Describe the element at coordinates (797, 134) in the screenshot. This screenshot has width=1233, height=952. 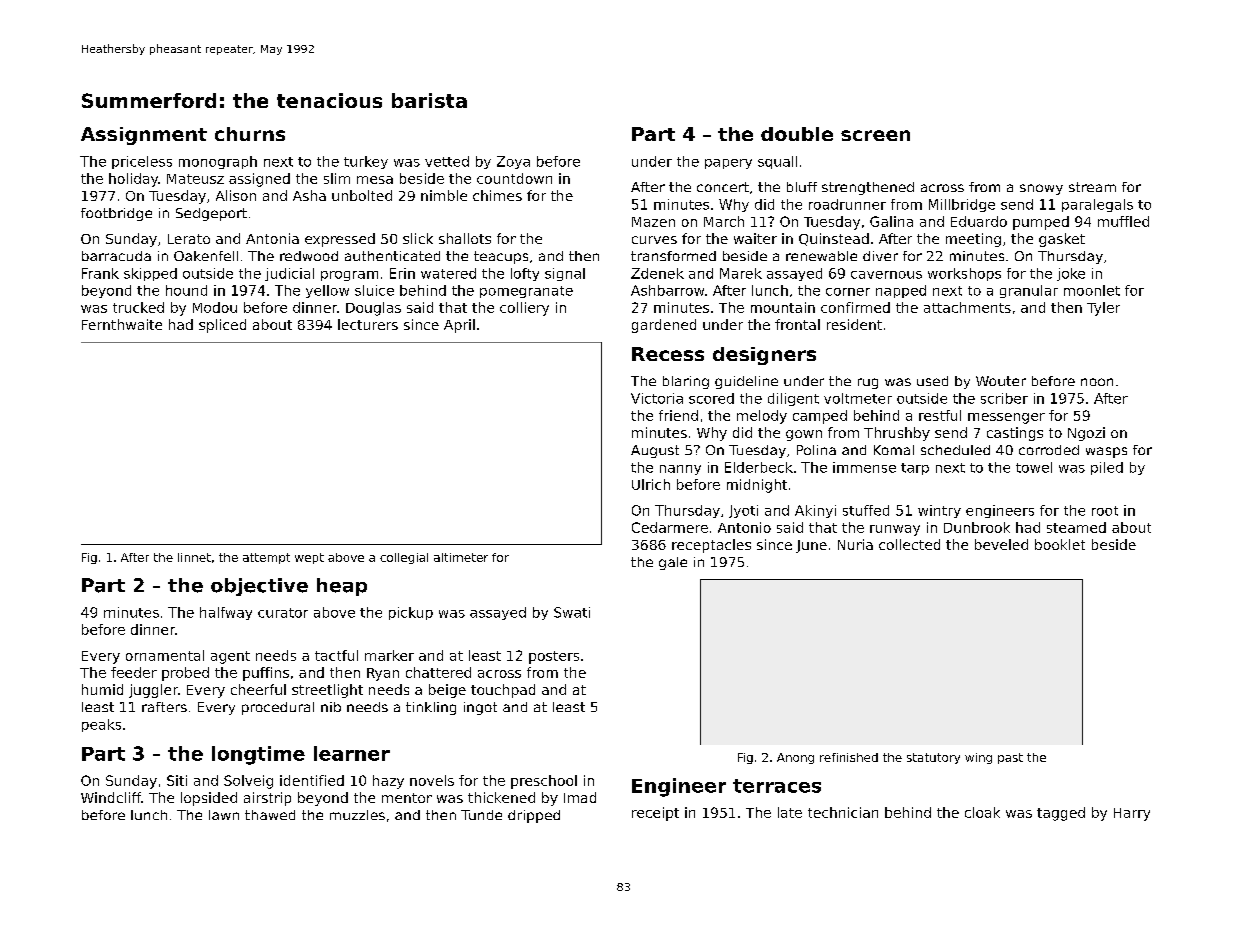
I see `double` at that location.
